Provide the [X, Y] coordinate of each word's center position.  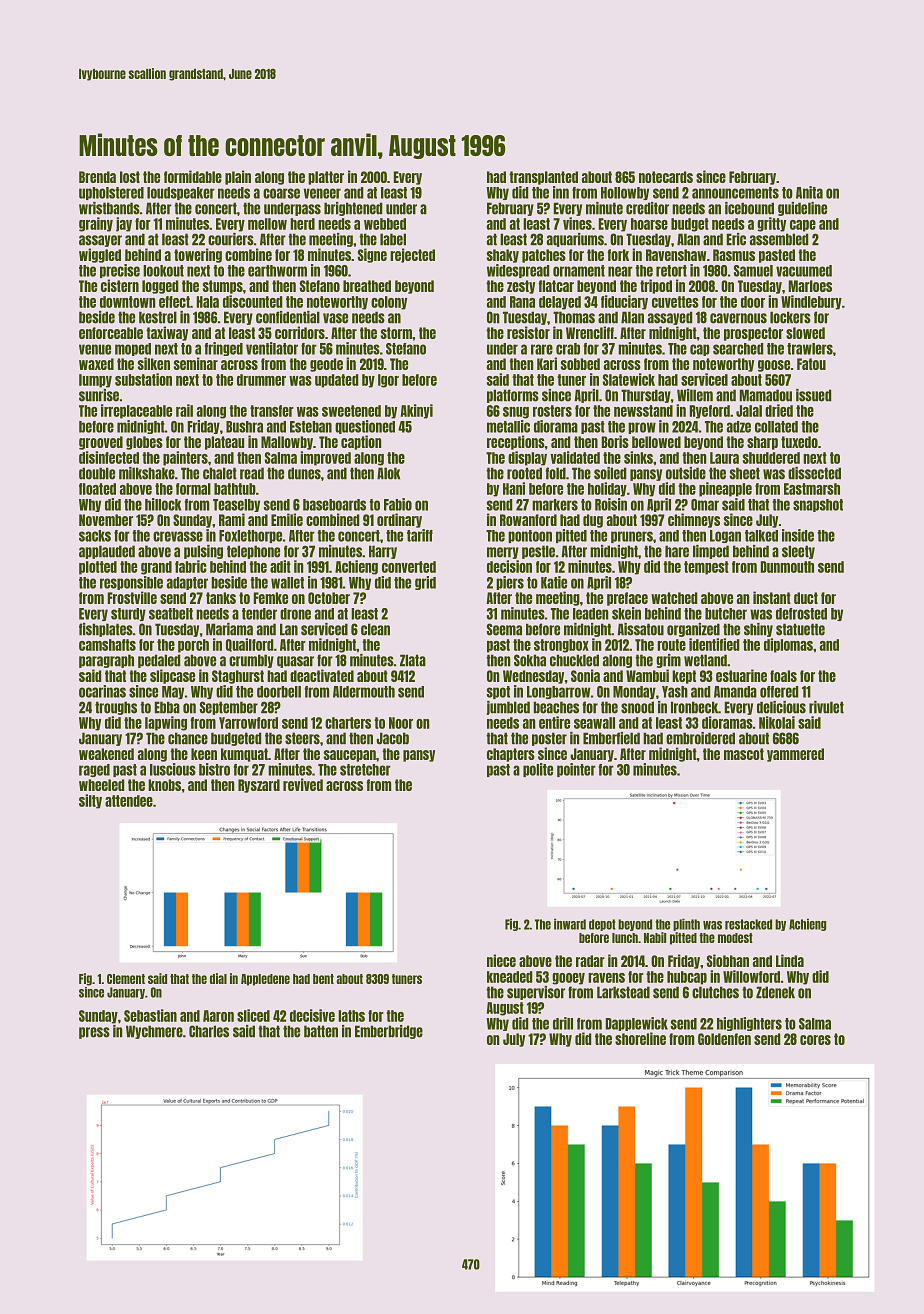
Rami [232, 519]
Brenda [97, 177]
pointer [576, 770]
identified [714, 644]
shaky [503, 256]
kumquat [244, 755]
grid [425, 583]
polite [538, 770]
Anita [809, 192]
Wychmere [154, 1032]
